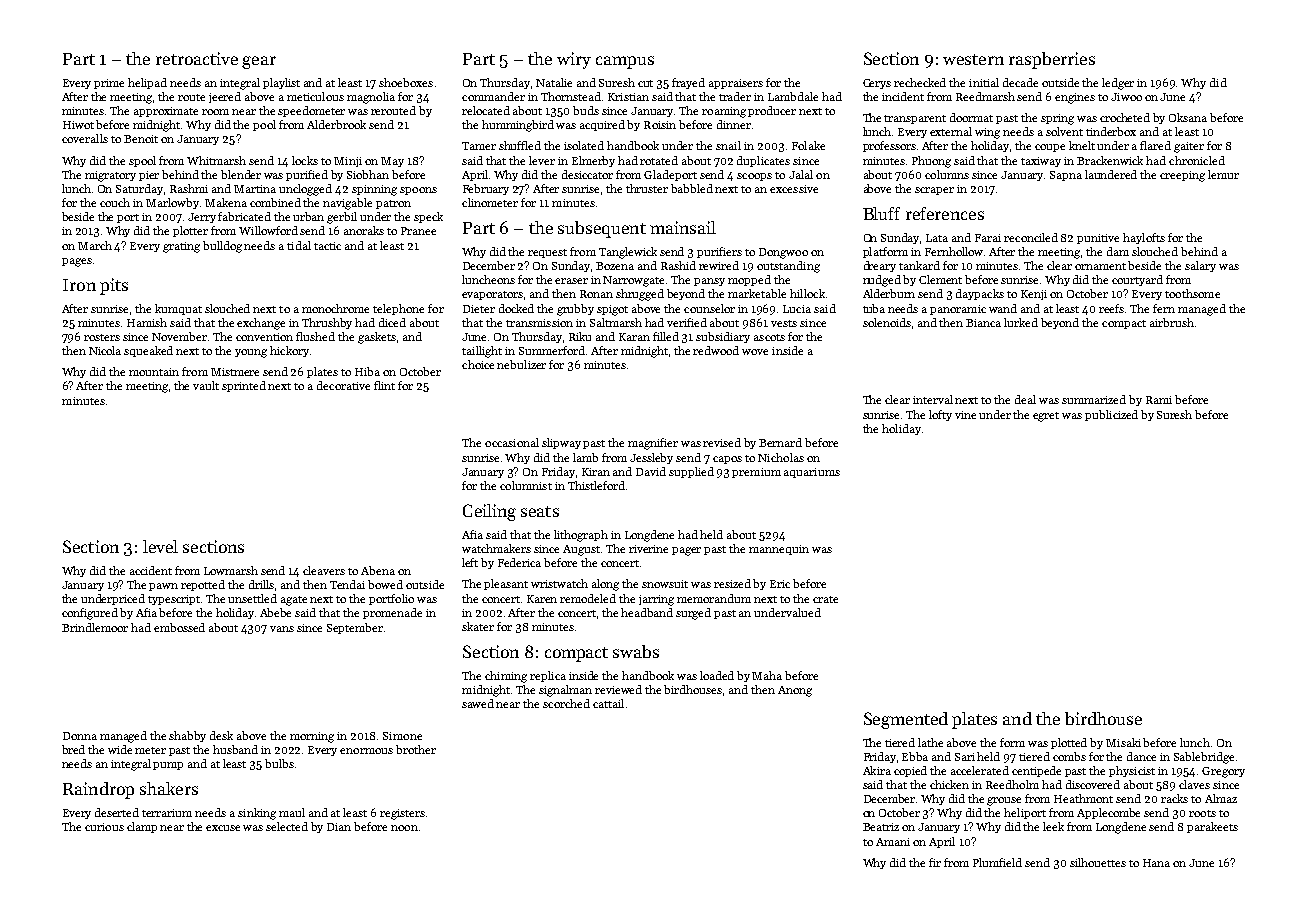  Describe the element at coordinates (881, 827) in the image. I see `Beatriz` at that location.
